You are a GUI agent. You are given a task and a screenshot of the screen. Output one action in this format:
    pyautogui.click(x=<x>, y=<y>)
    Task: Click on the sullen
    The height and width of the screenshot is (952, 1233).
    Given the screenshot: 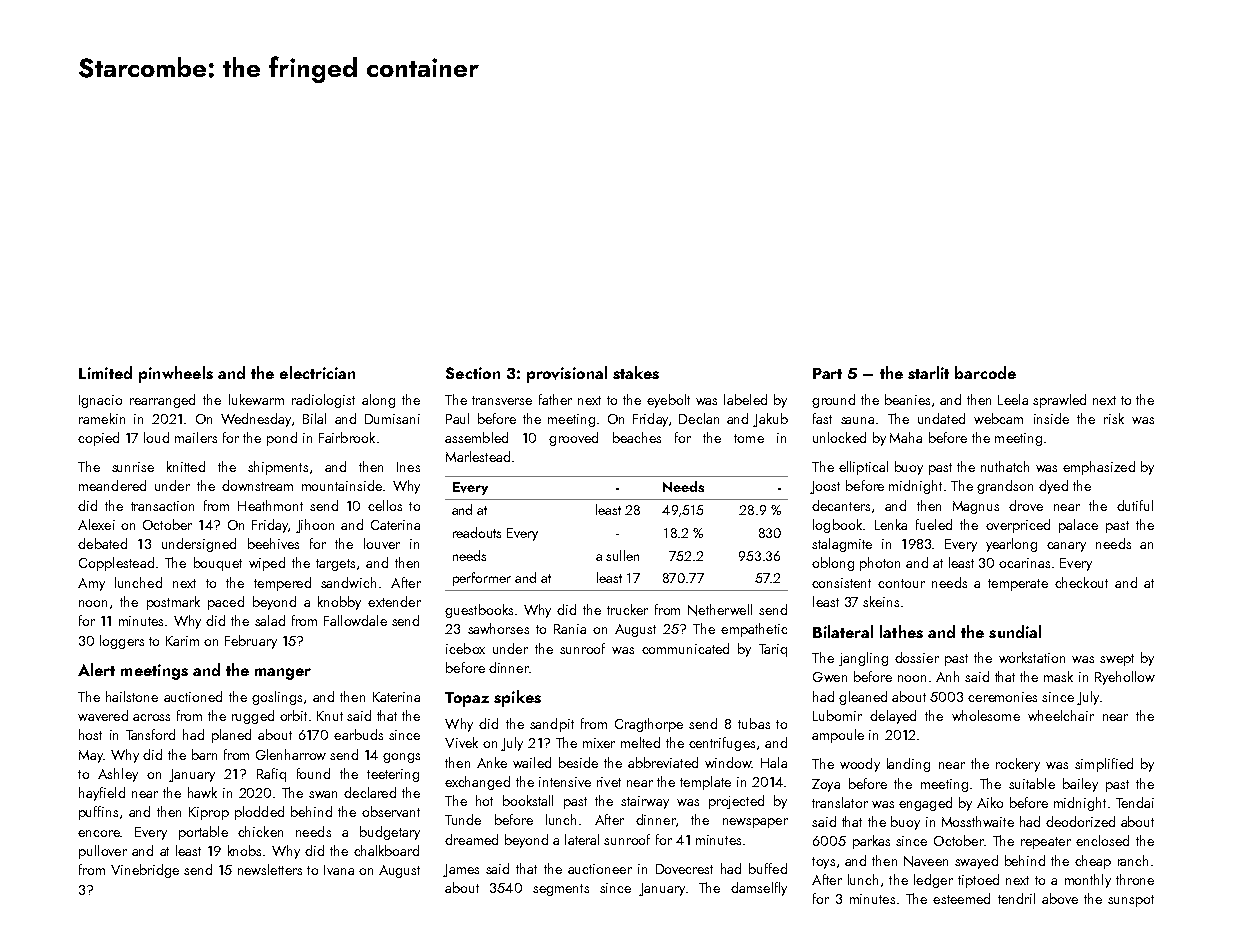 What is the action you would take?
    pyautogui.click(x=622, y=555)
